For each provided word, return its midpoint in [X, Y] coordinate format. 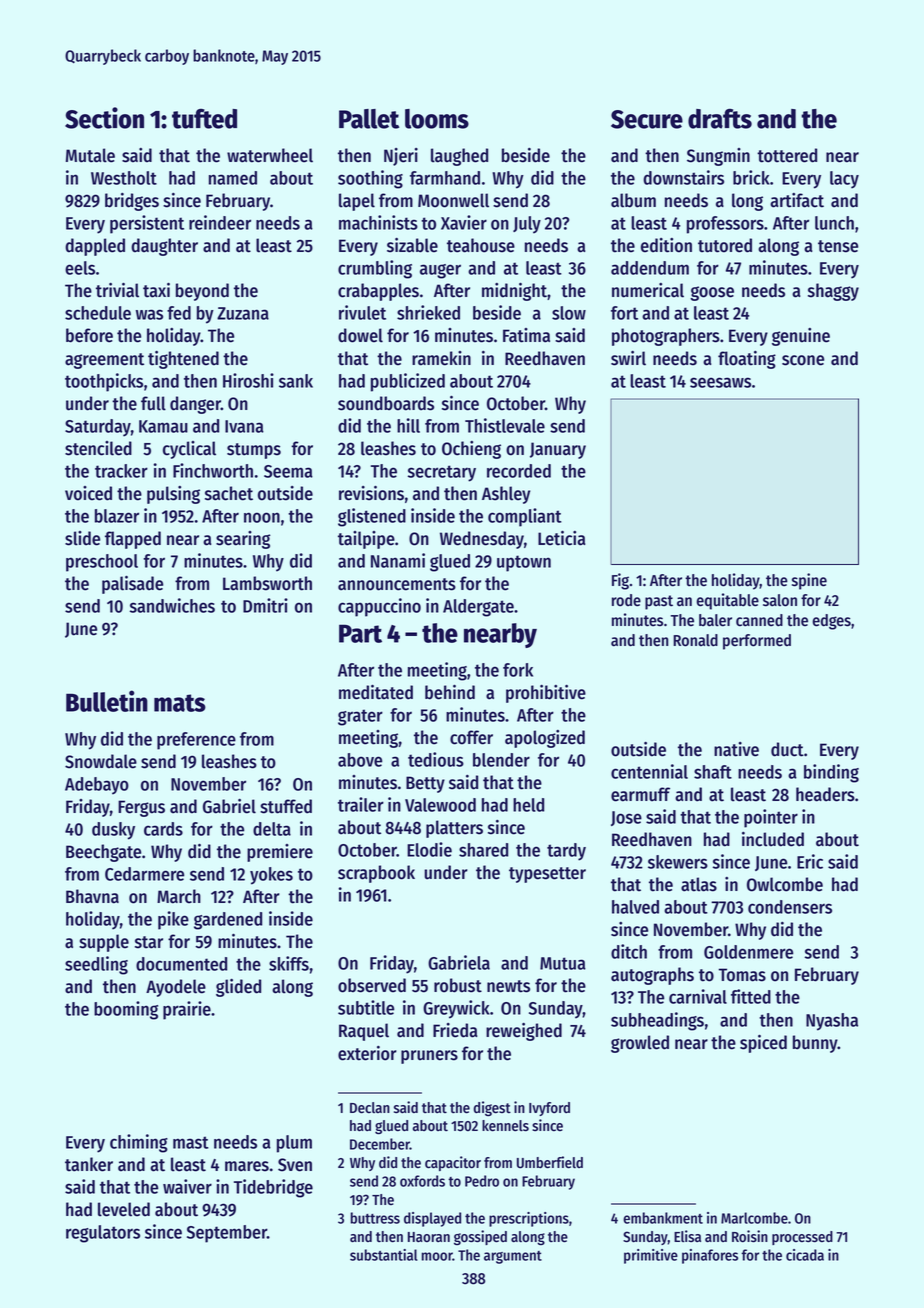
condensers [790, 907]
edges [831, 622]
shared [483, 850]
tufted [204, 119]
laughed [459, 157]
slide [82, 538]
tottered [787, 155]
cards [163, 829]
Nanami [398, 560]
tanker [89, 1164]
